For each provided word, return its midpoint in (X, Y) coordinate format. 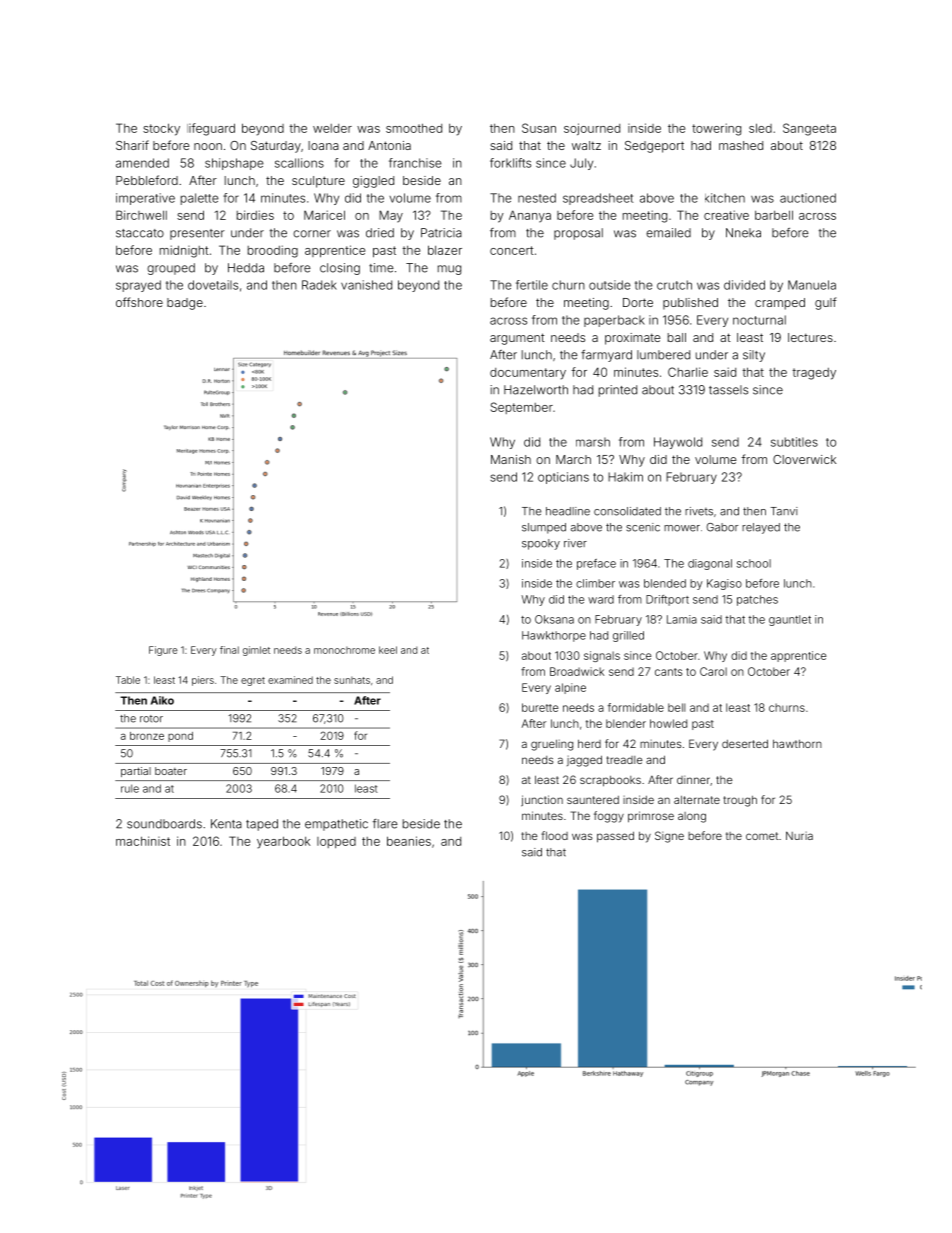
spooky (541, 544)
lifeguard (211, 129)
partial (136, 772)
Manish (511, 459)
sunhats (352, 680)
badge (185, 304)
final (229, 650)
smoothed (414, 128)
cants (668, 672)
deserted (745, 743)
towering (716, 129)
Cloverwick (804, 459)
